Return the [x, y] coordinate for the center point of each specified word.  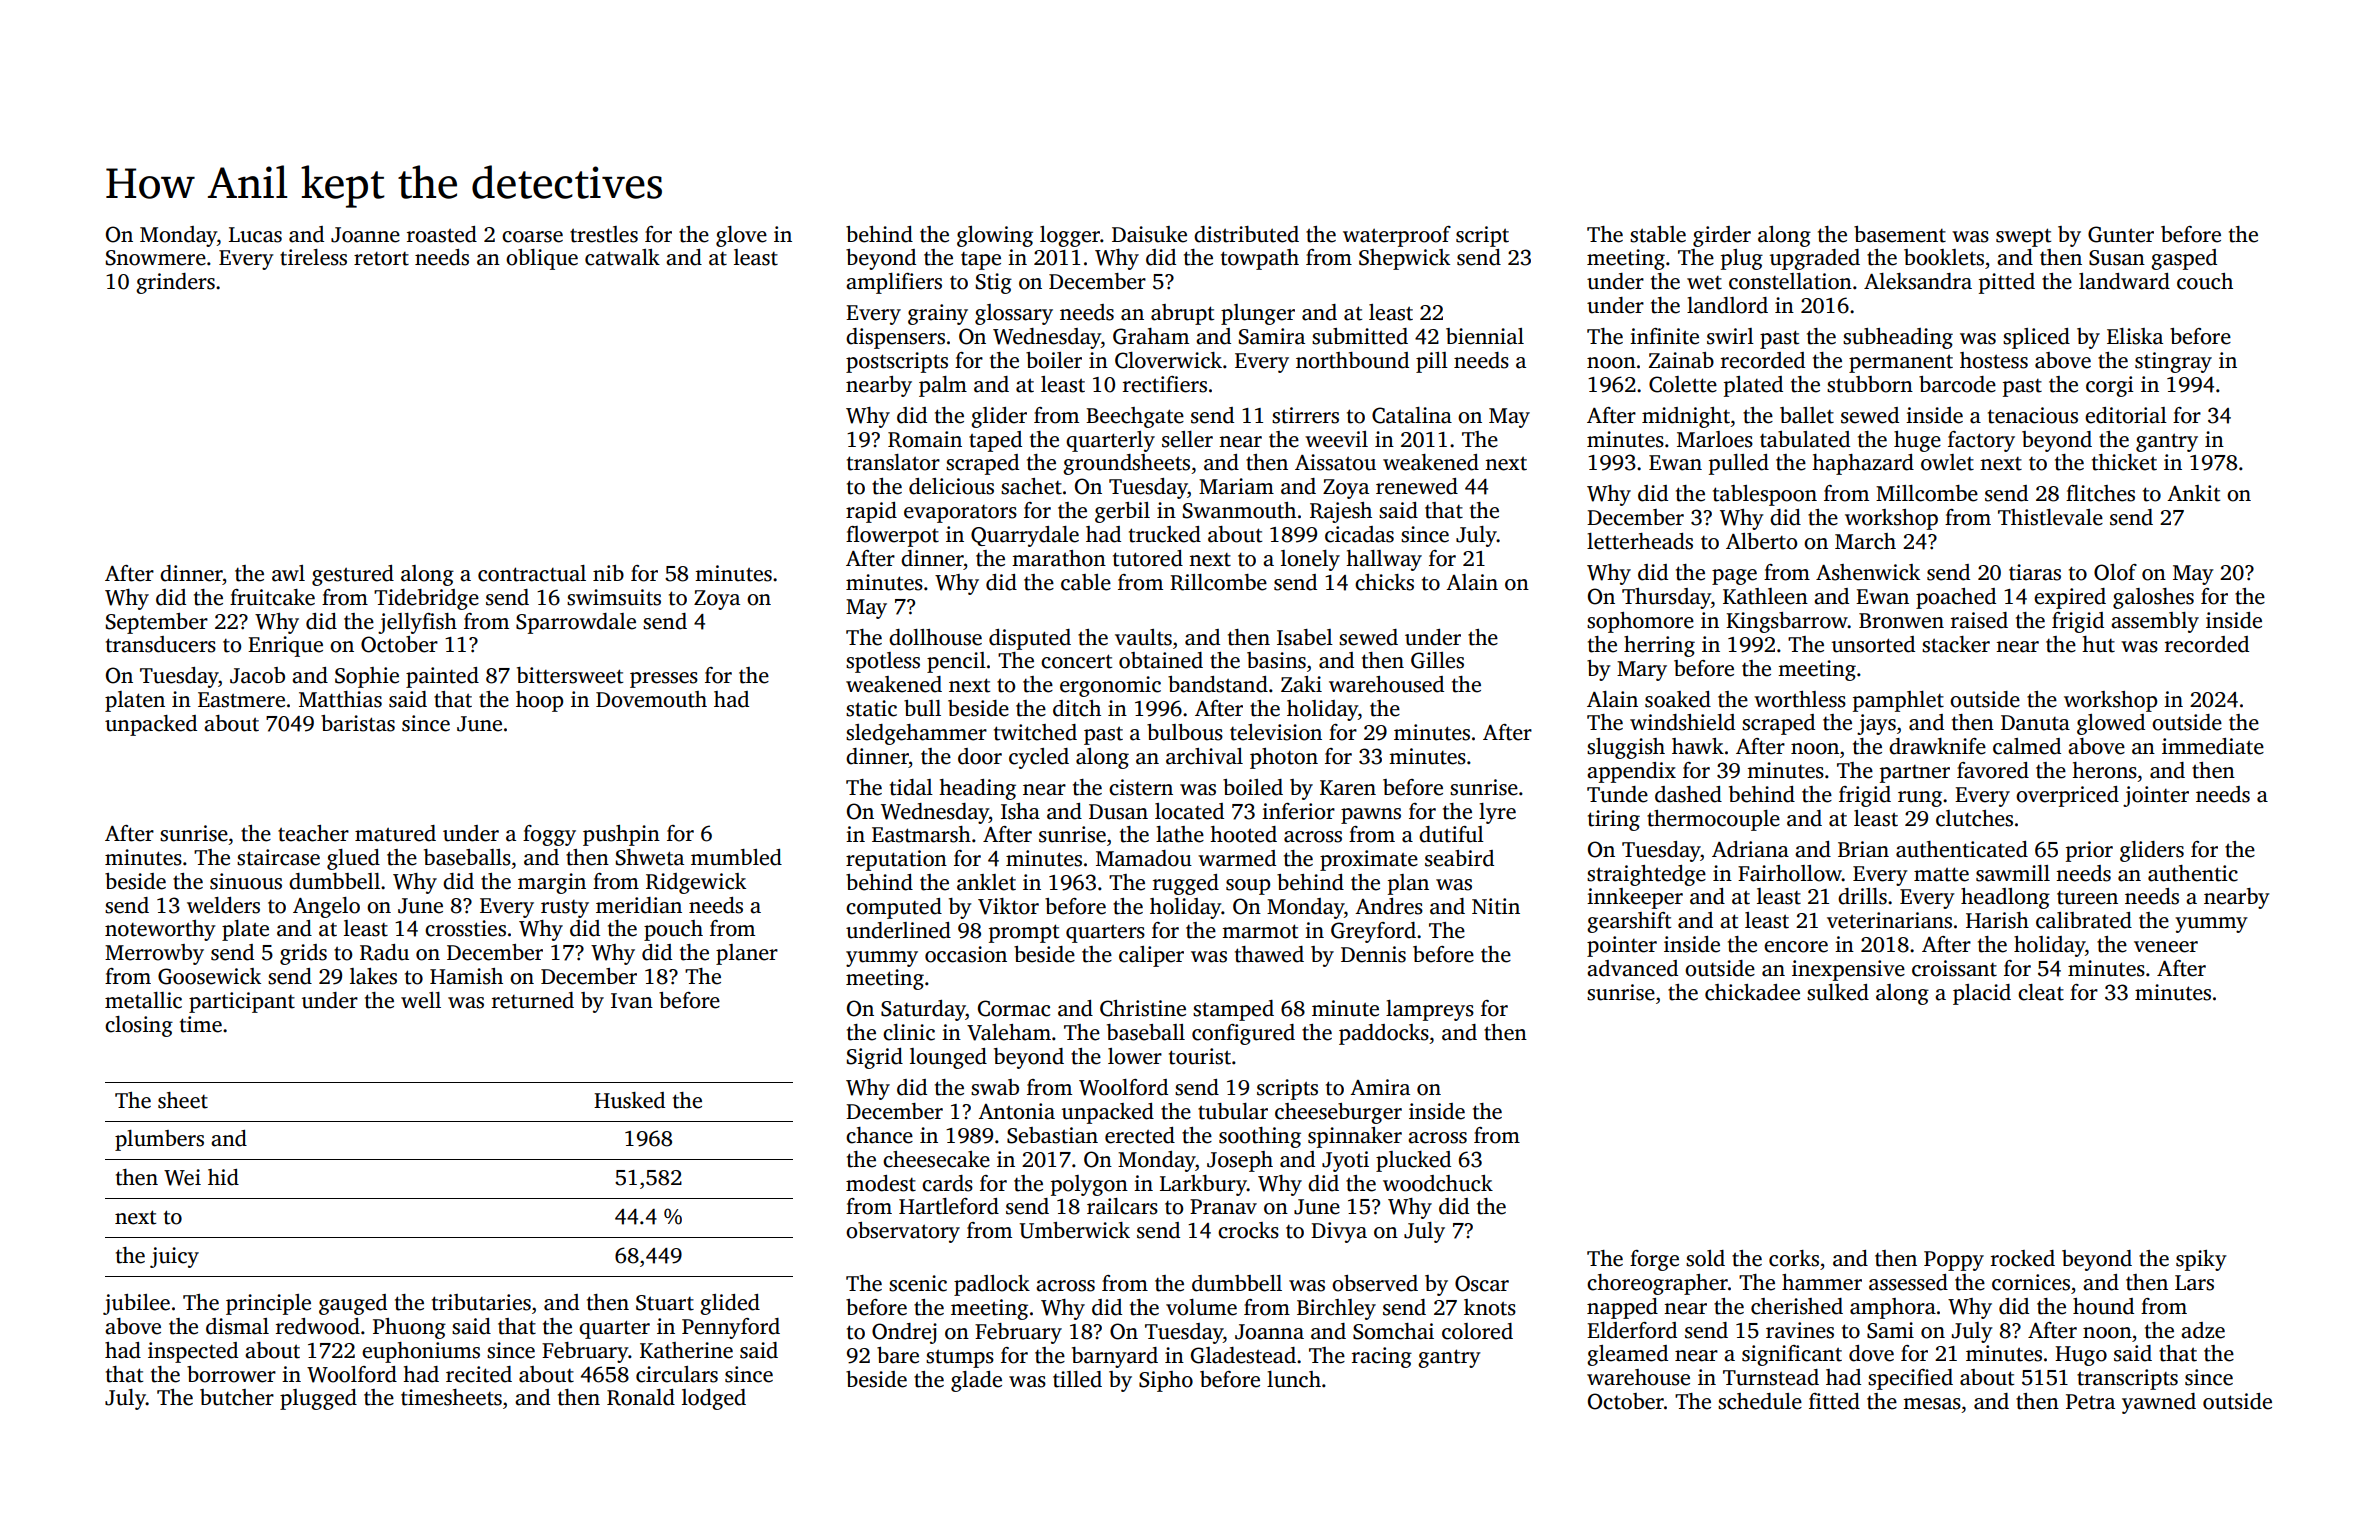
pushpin [621, 835]
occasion [966, 954]
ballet [1807, 415]
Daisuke [1149, 234]
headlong [2005, 898]
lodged [714, 1399]
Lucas [255, 235]
